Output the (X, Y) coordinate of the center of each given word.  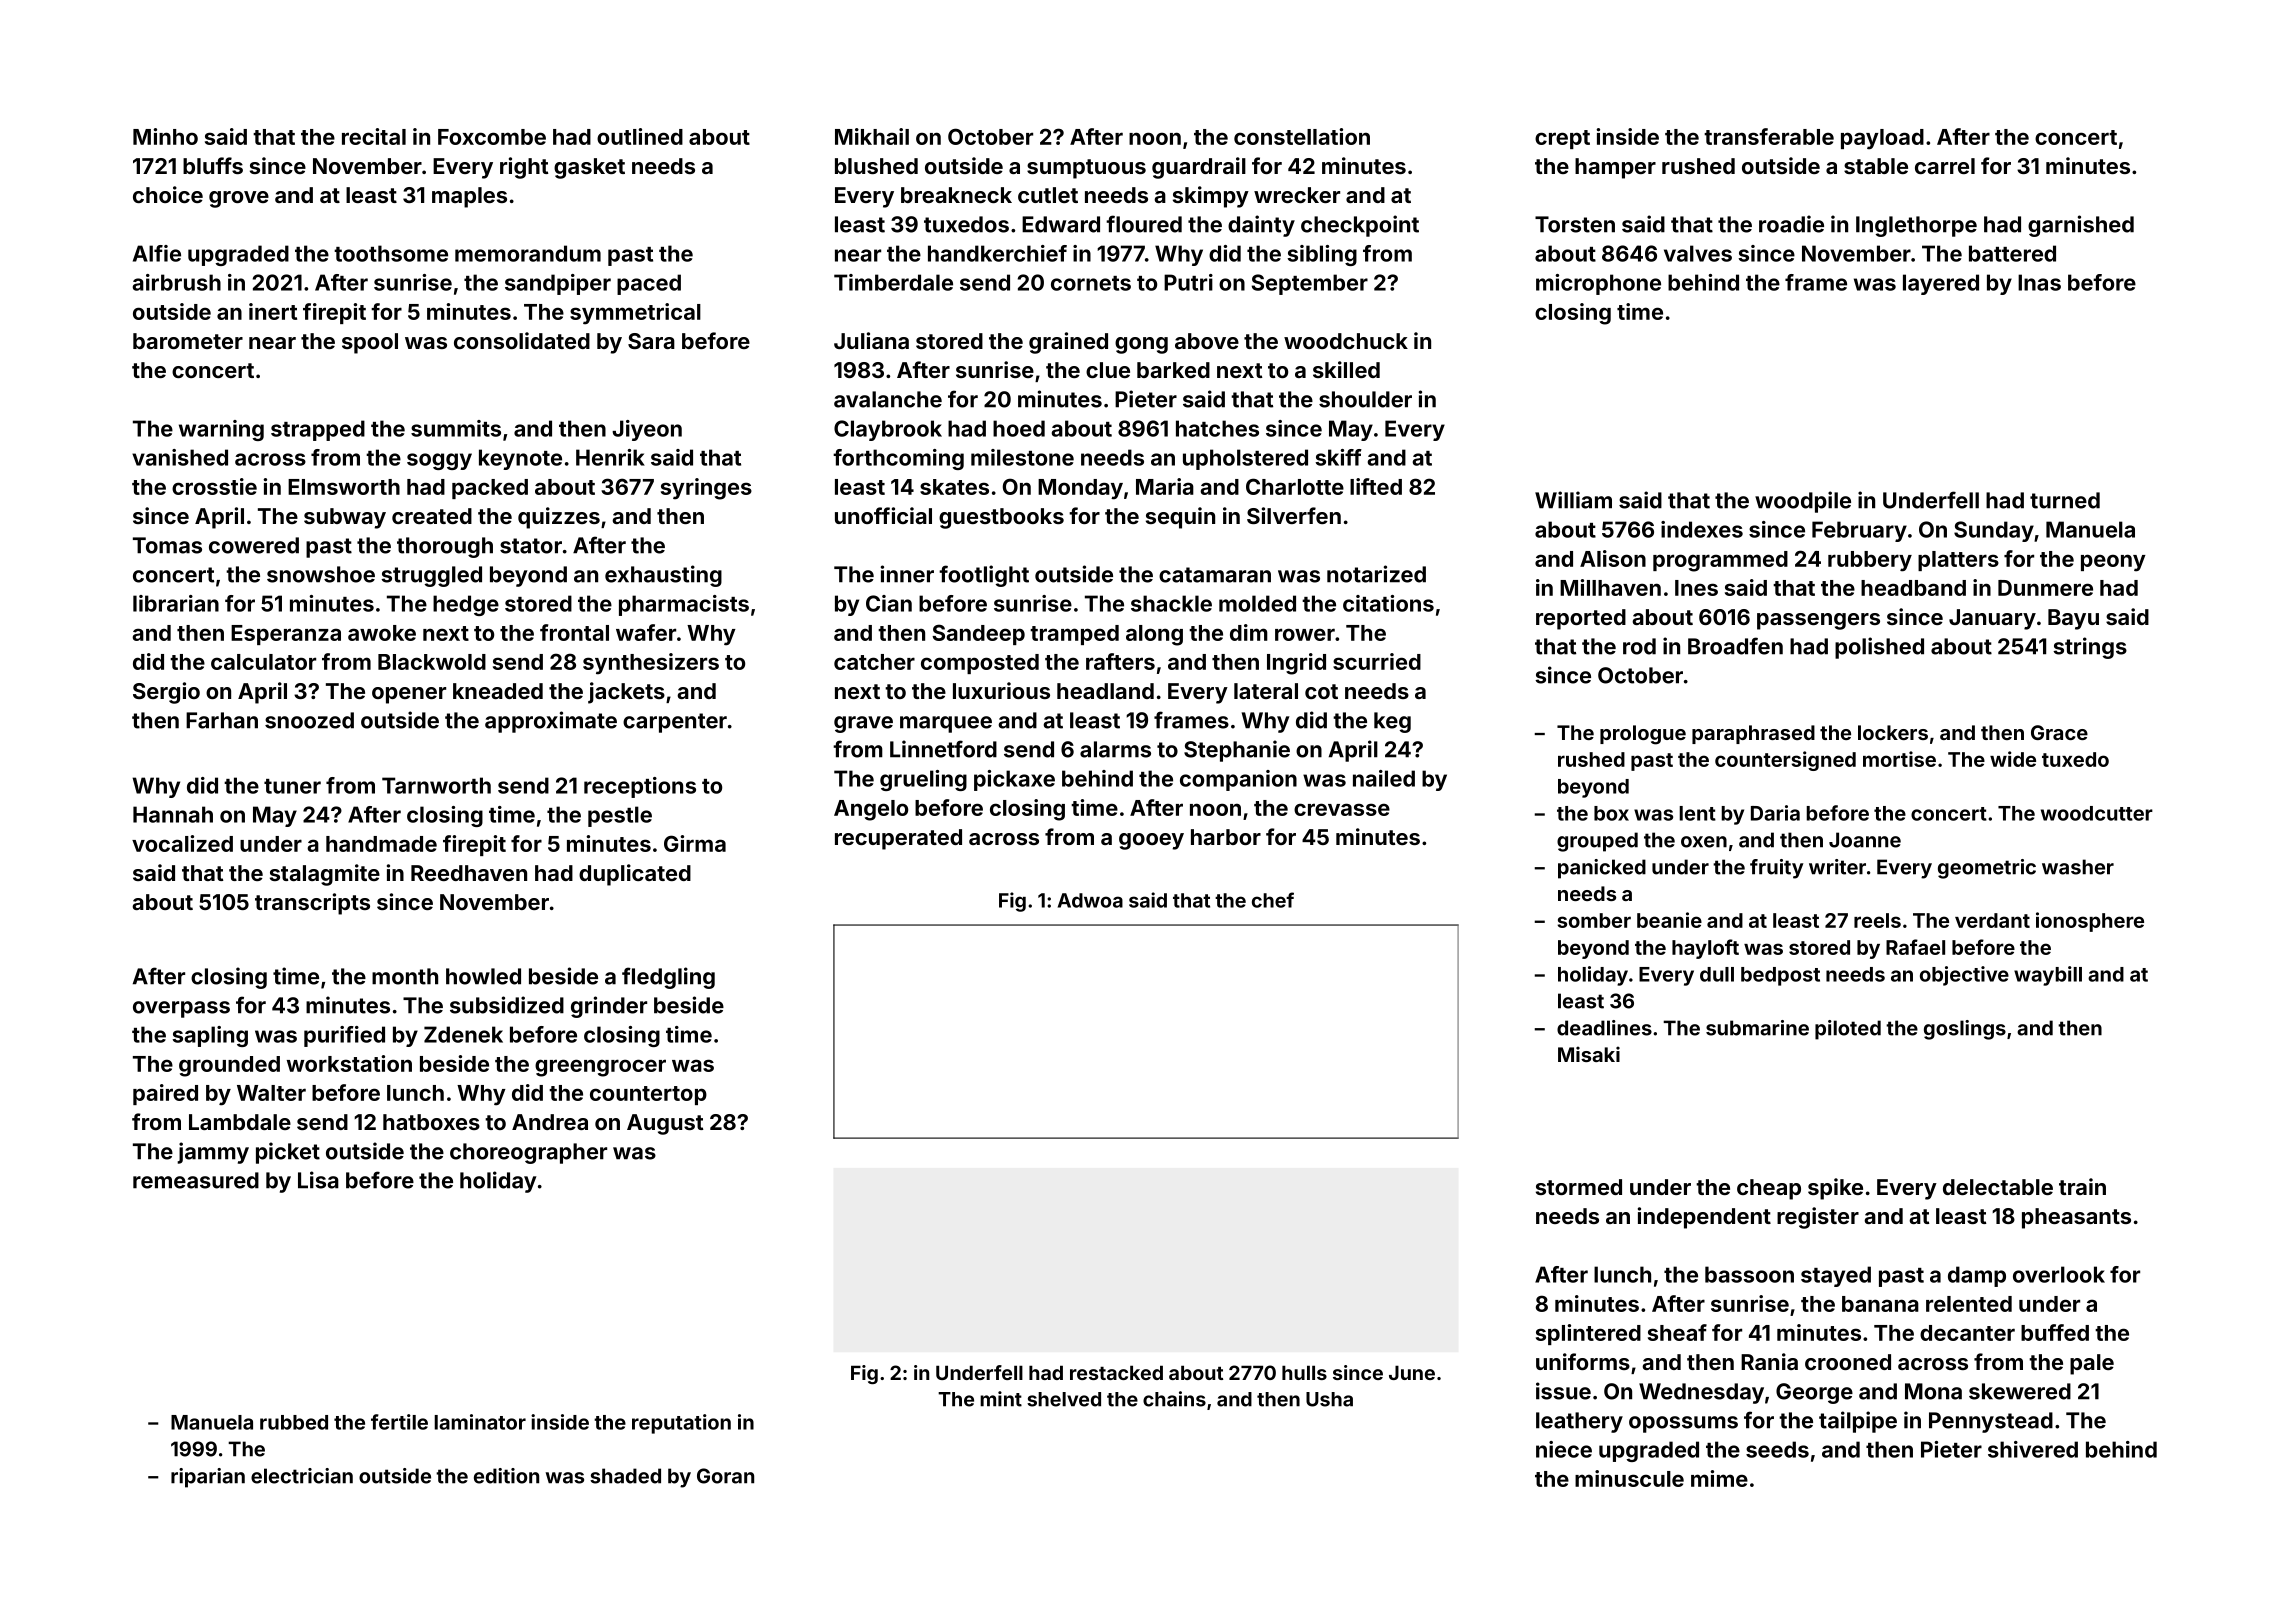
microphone (1598, 284)
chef (1273, 900)
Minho (165, 136)
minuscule (1629, 1478)
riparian (208, 1478)
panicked (1602, 869)
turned (2065, 500)
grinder (609, 1007)
